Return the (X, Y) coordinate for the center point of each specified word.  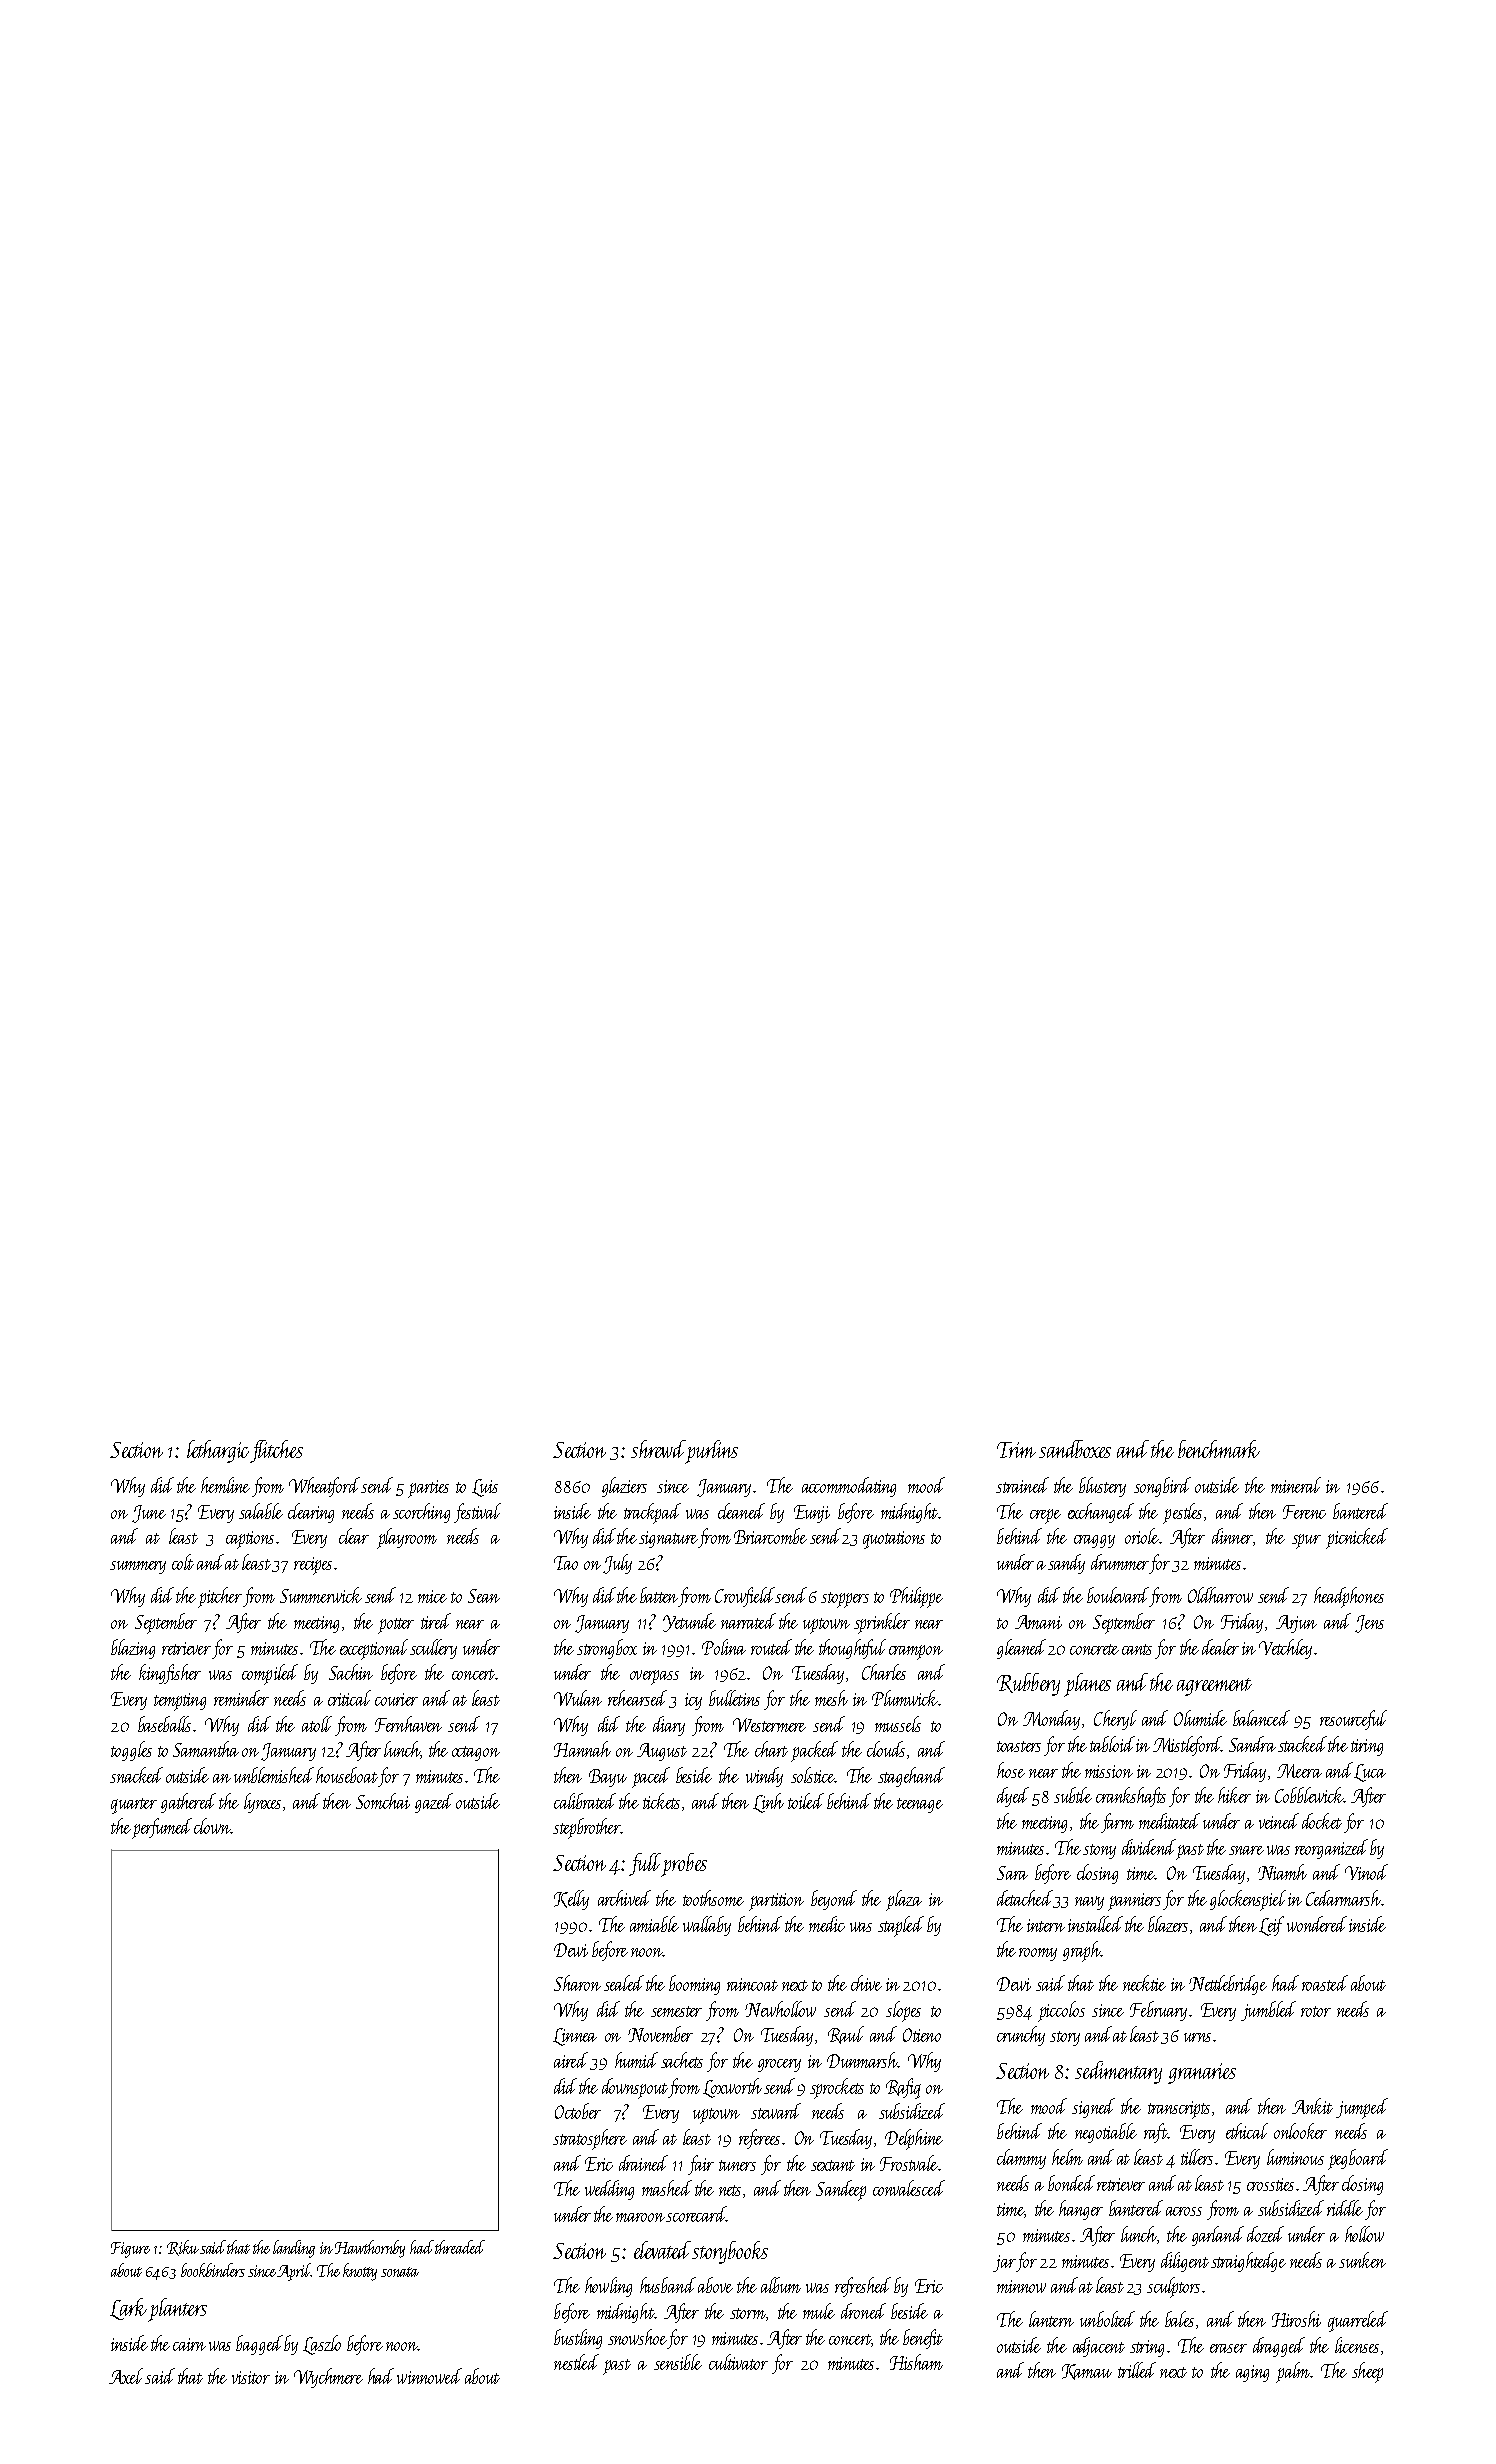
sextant (833, 2165)
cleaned (741, 1511)
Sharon (577, 1983)
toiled (806, 1801)
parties (428, 1489)
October (578, 2111)
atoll (317, 1724)
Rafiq (903, 2088)
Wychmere (328, 2378)
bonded (1071, 2183)
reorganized (1331, 1849)
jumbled (1268, 2011)
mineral (1296, 1485)
